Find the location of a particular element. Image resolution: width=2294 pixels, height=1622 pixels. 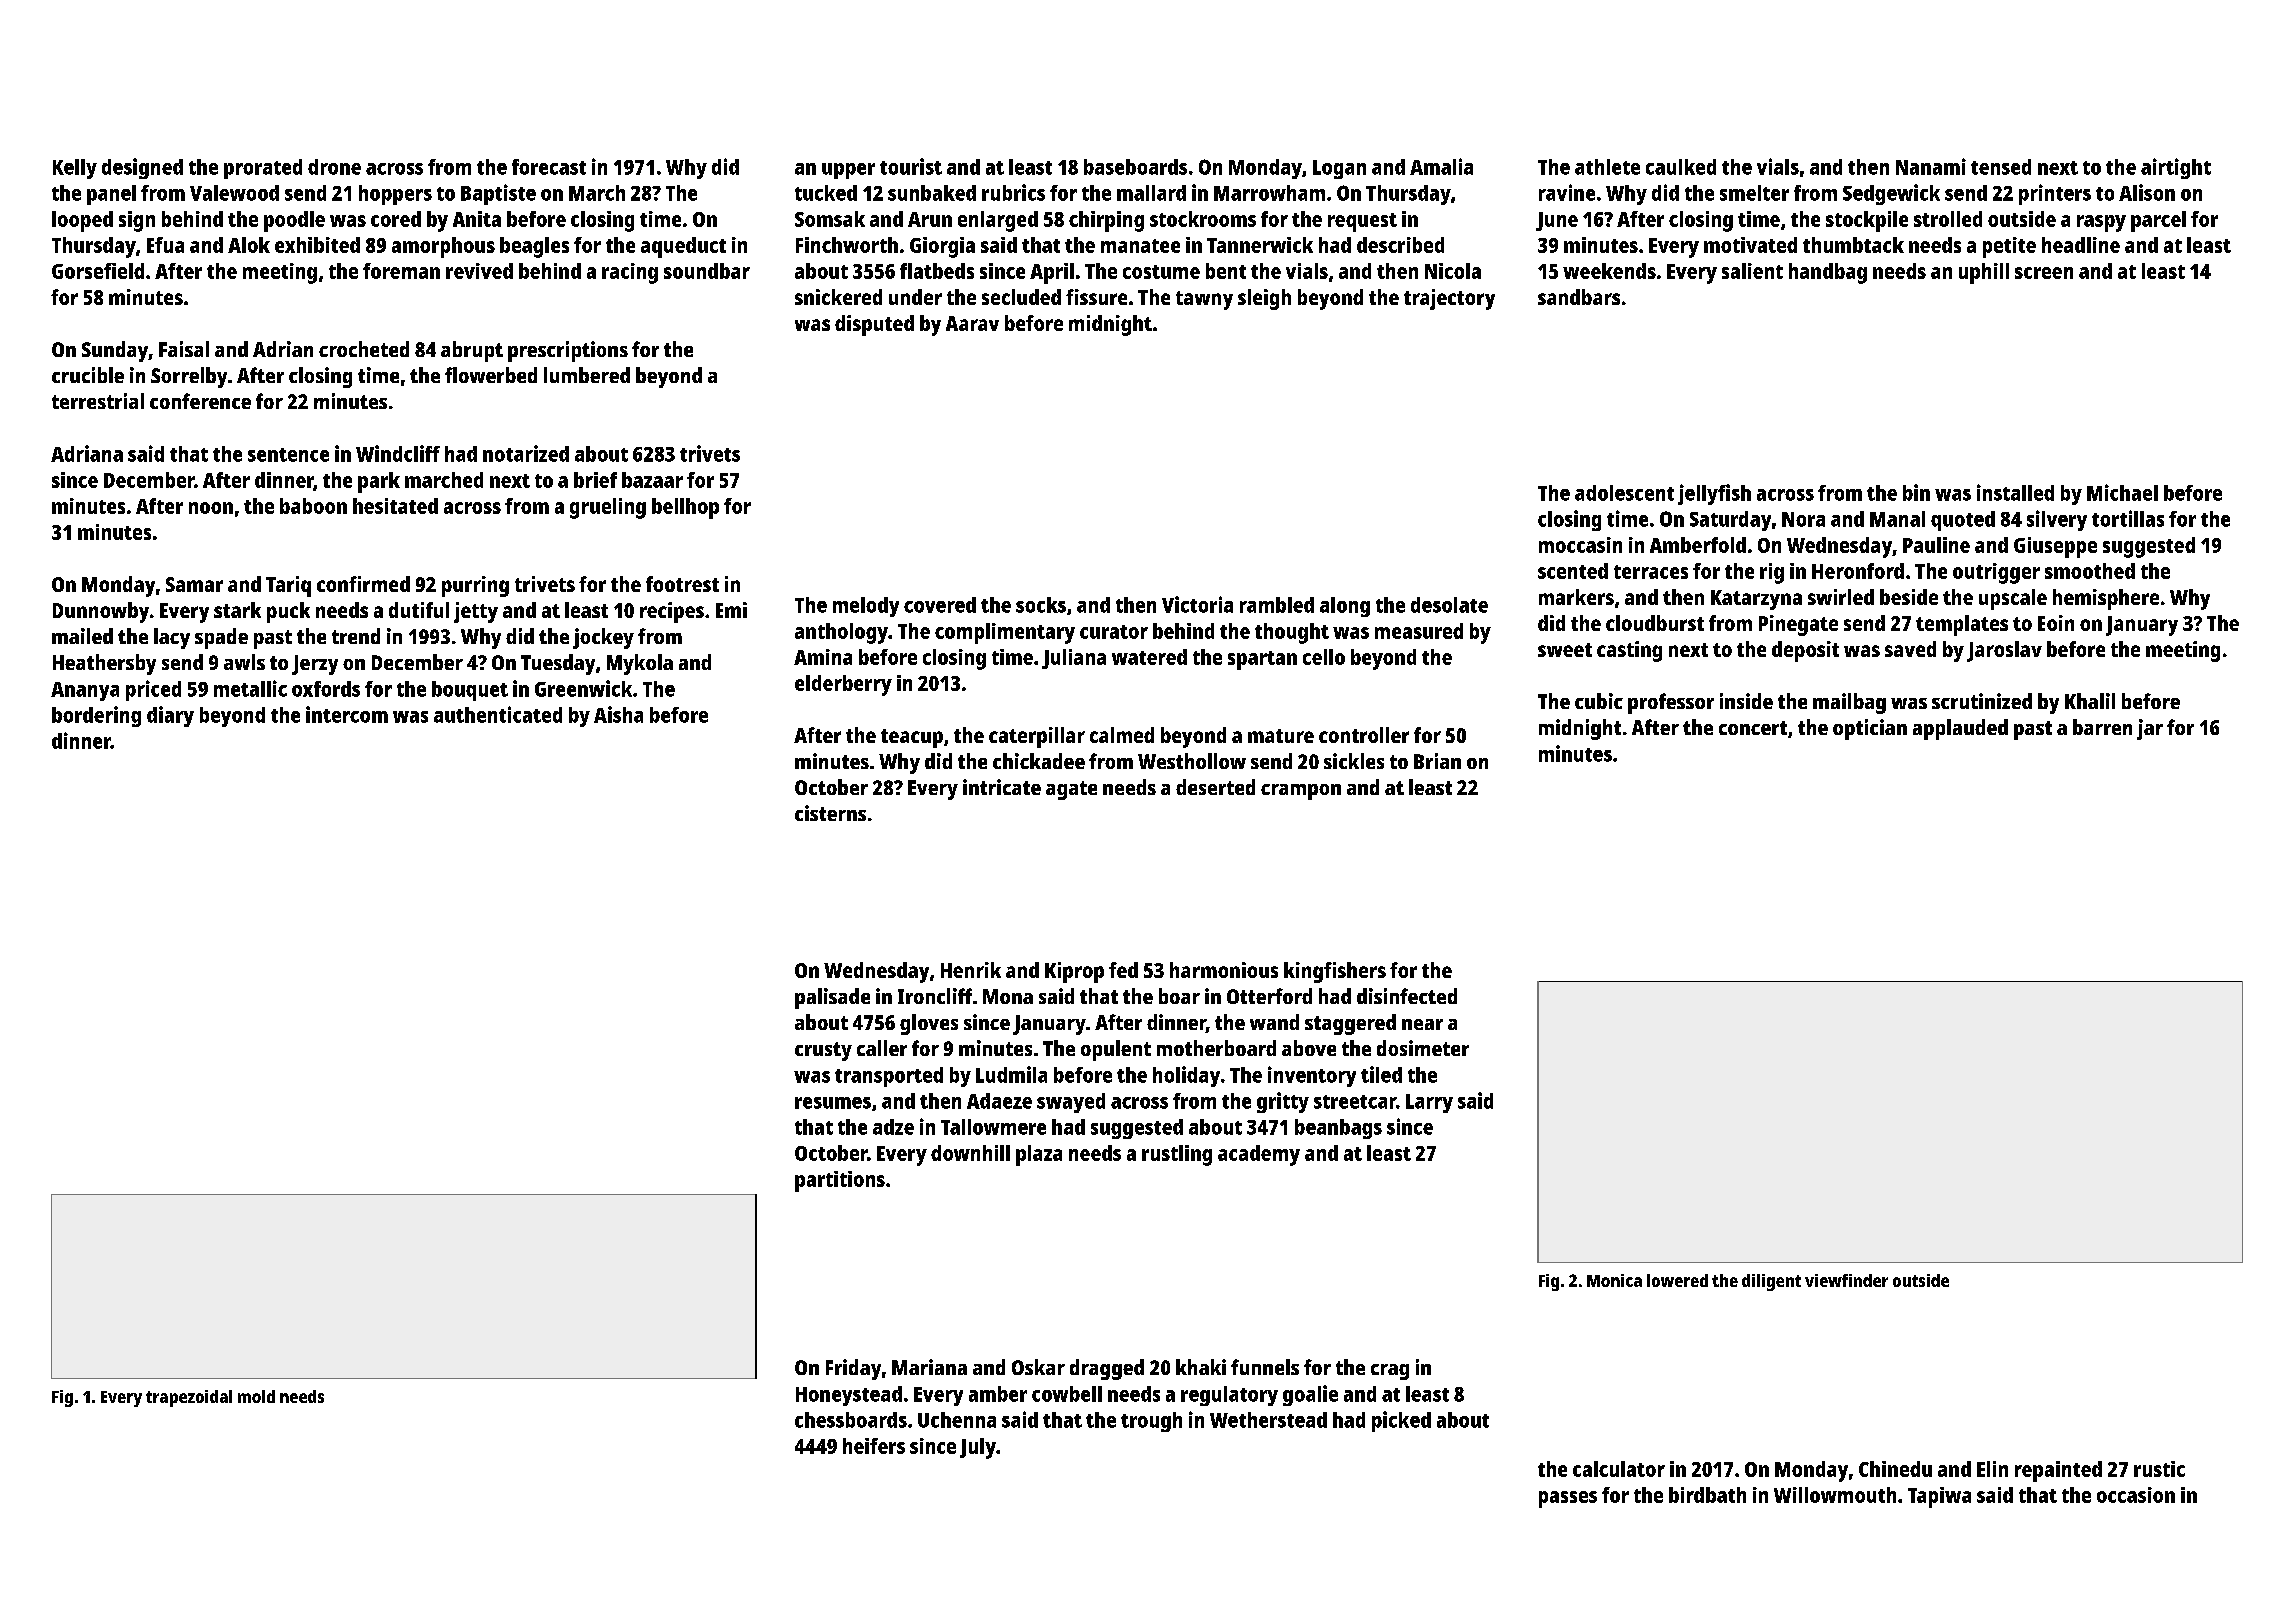

Sunday is located at coordinates (115, 351).
